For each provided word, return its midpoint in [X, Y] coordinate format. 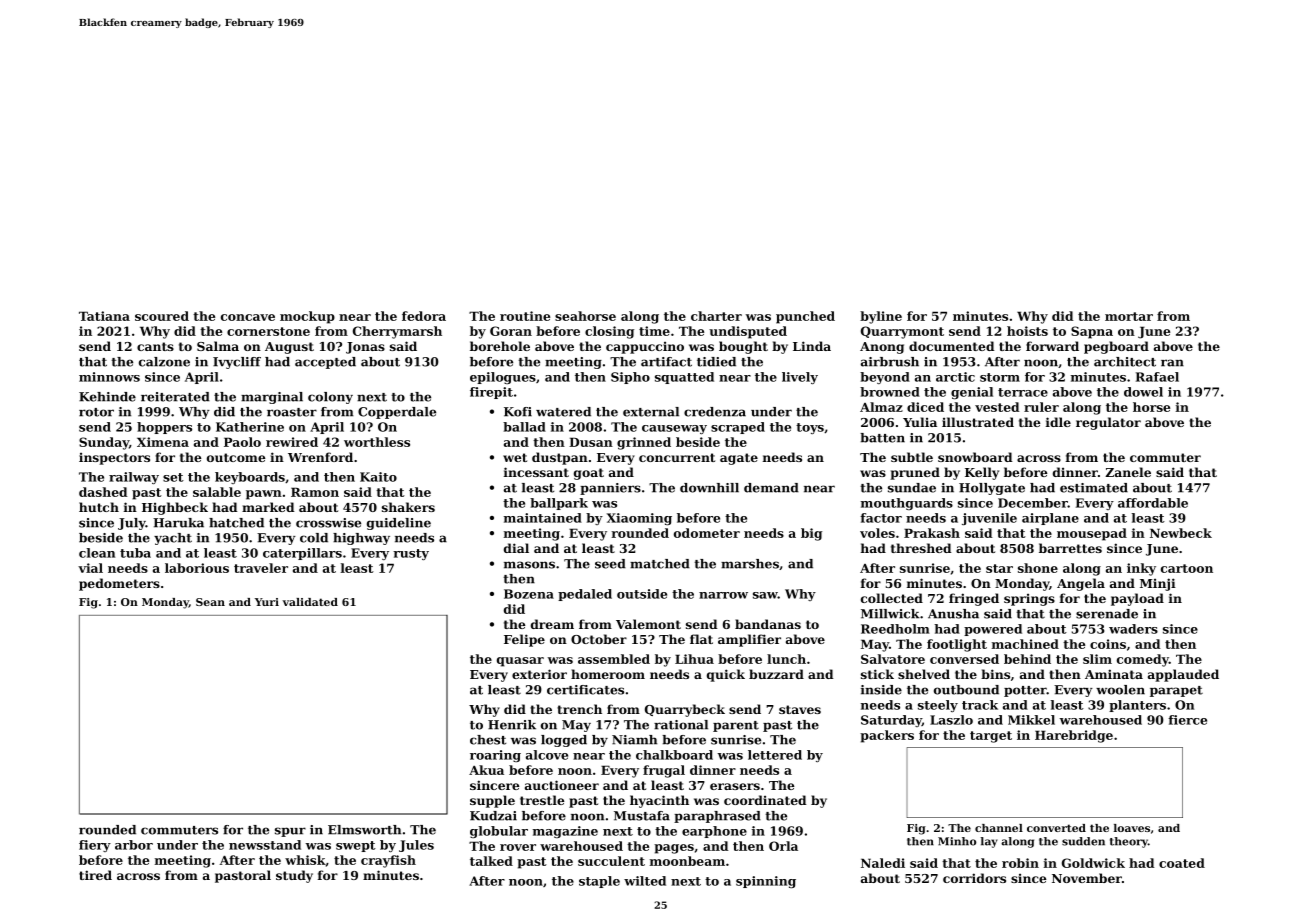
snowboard [975, 457]
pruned [915, 473]
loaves [1132, 828]
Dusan [591, 442]
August [289, 348]
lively [800, 378]
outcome [236, 457]
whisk [305, 860]
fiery [95, 846]
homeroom [608, 674]
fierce [1187, 720]
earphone [714, 832]
